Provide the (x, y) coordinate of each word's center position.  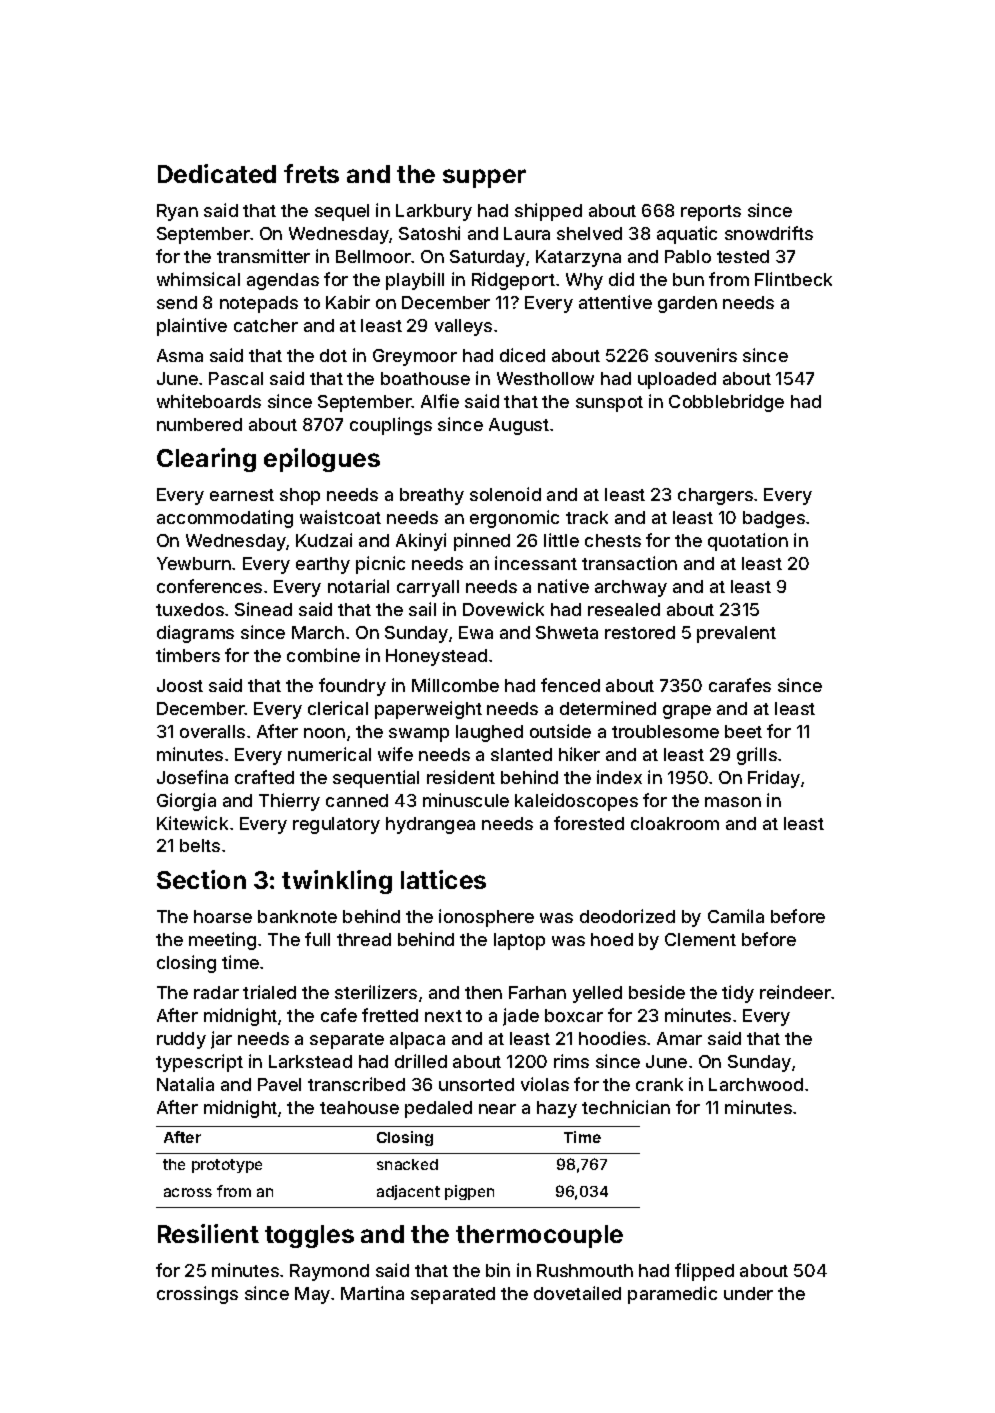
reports (711, 213)
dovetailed (577, 1293)
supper (484, 178)
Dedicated (217, 173)
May (312, 1295)
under (748, 1293)
